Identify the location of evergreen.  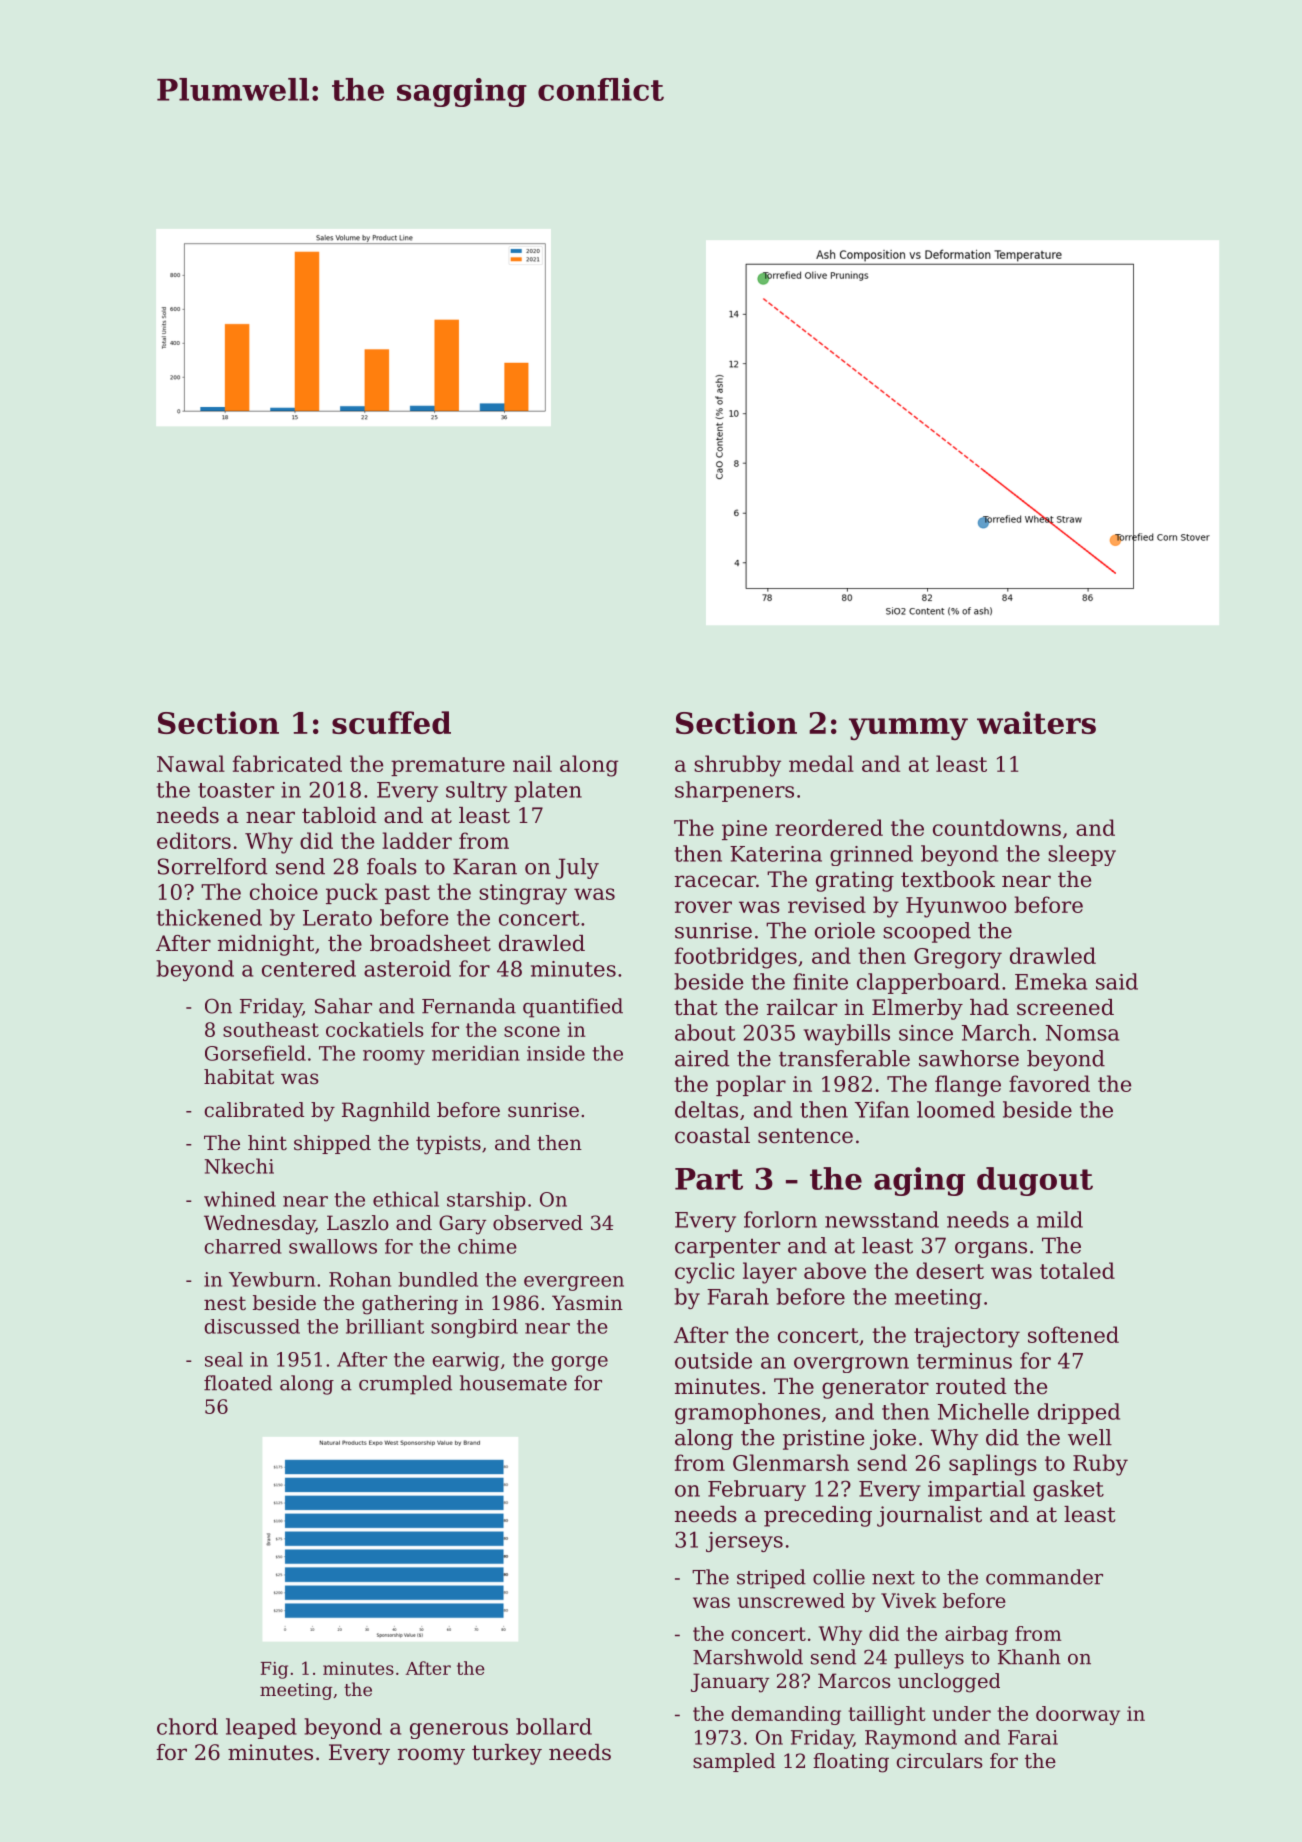
(574, 1283).
